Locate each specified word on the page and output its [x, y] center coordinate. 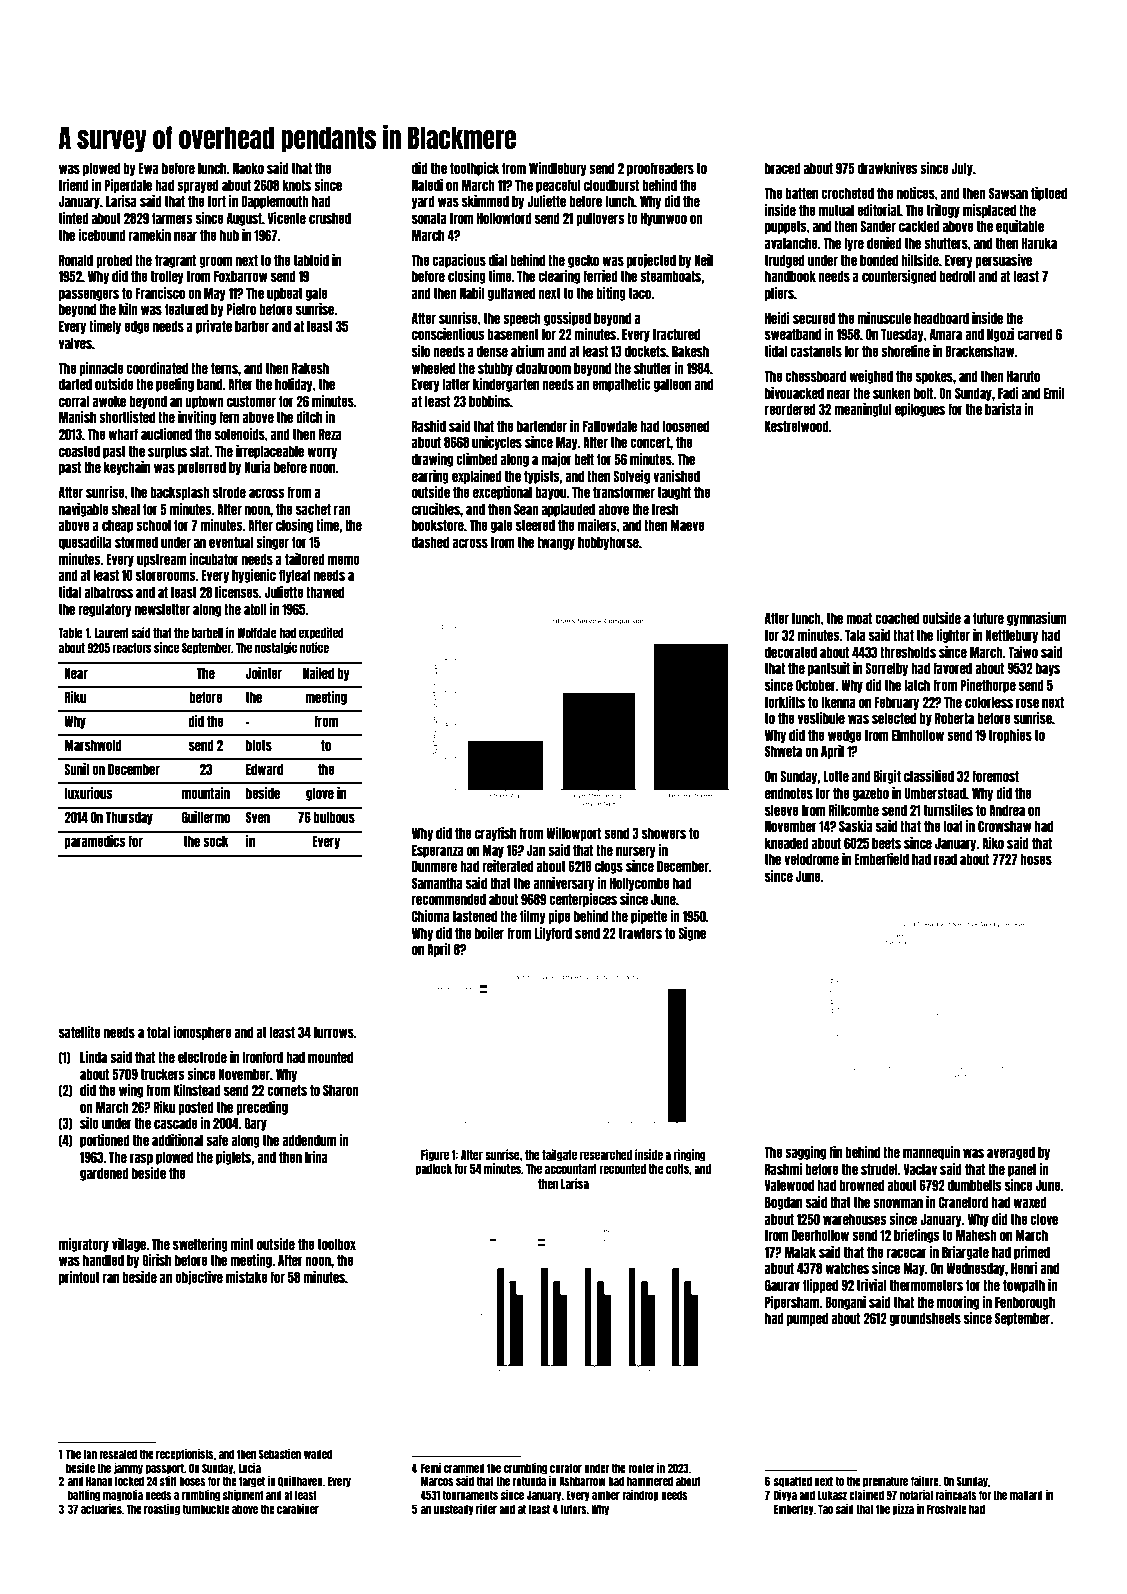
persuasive [1003, 261]
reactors [132, 648]
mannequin [931, 1153]
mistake [247, 1277]
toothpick [474, 169]
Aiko [993, 843]
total [158, 1032]
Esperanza [438, 851]
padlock [433, 1170]
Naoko [248, 168]
